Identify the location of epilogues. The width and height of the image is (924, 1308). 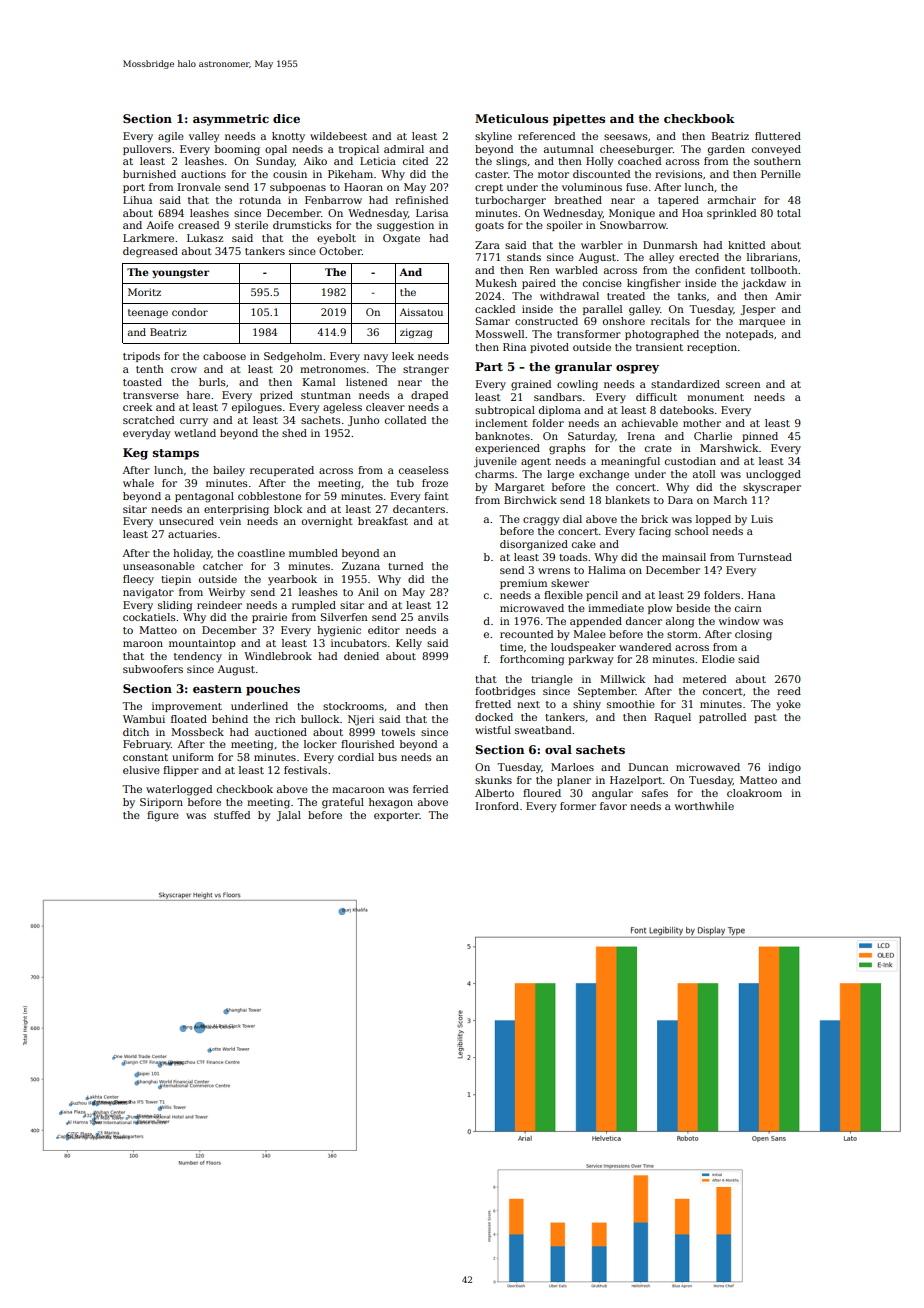
(257, 408).
